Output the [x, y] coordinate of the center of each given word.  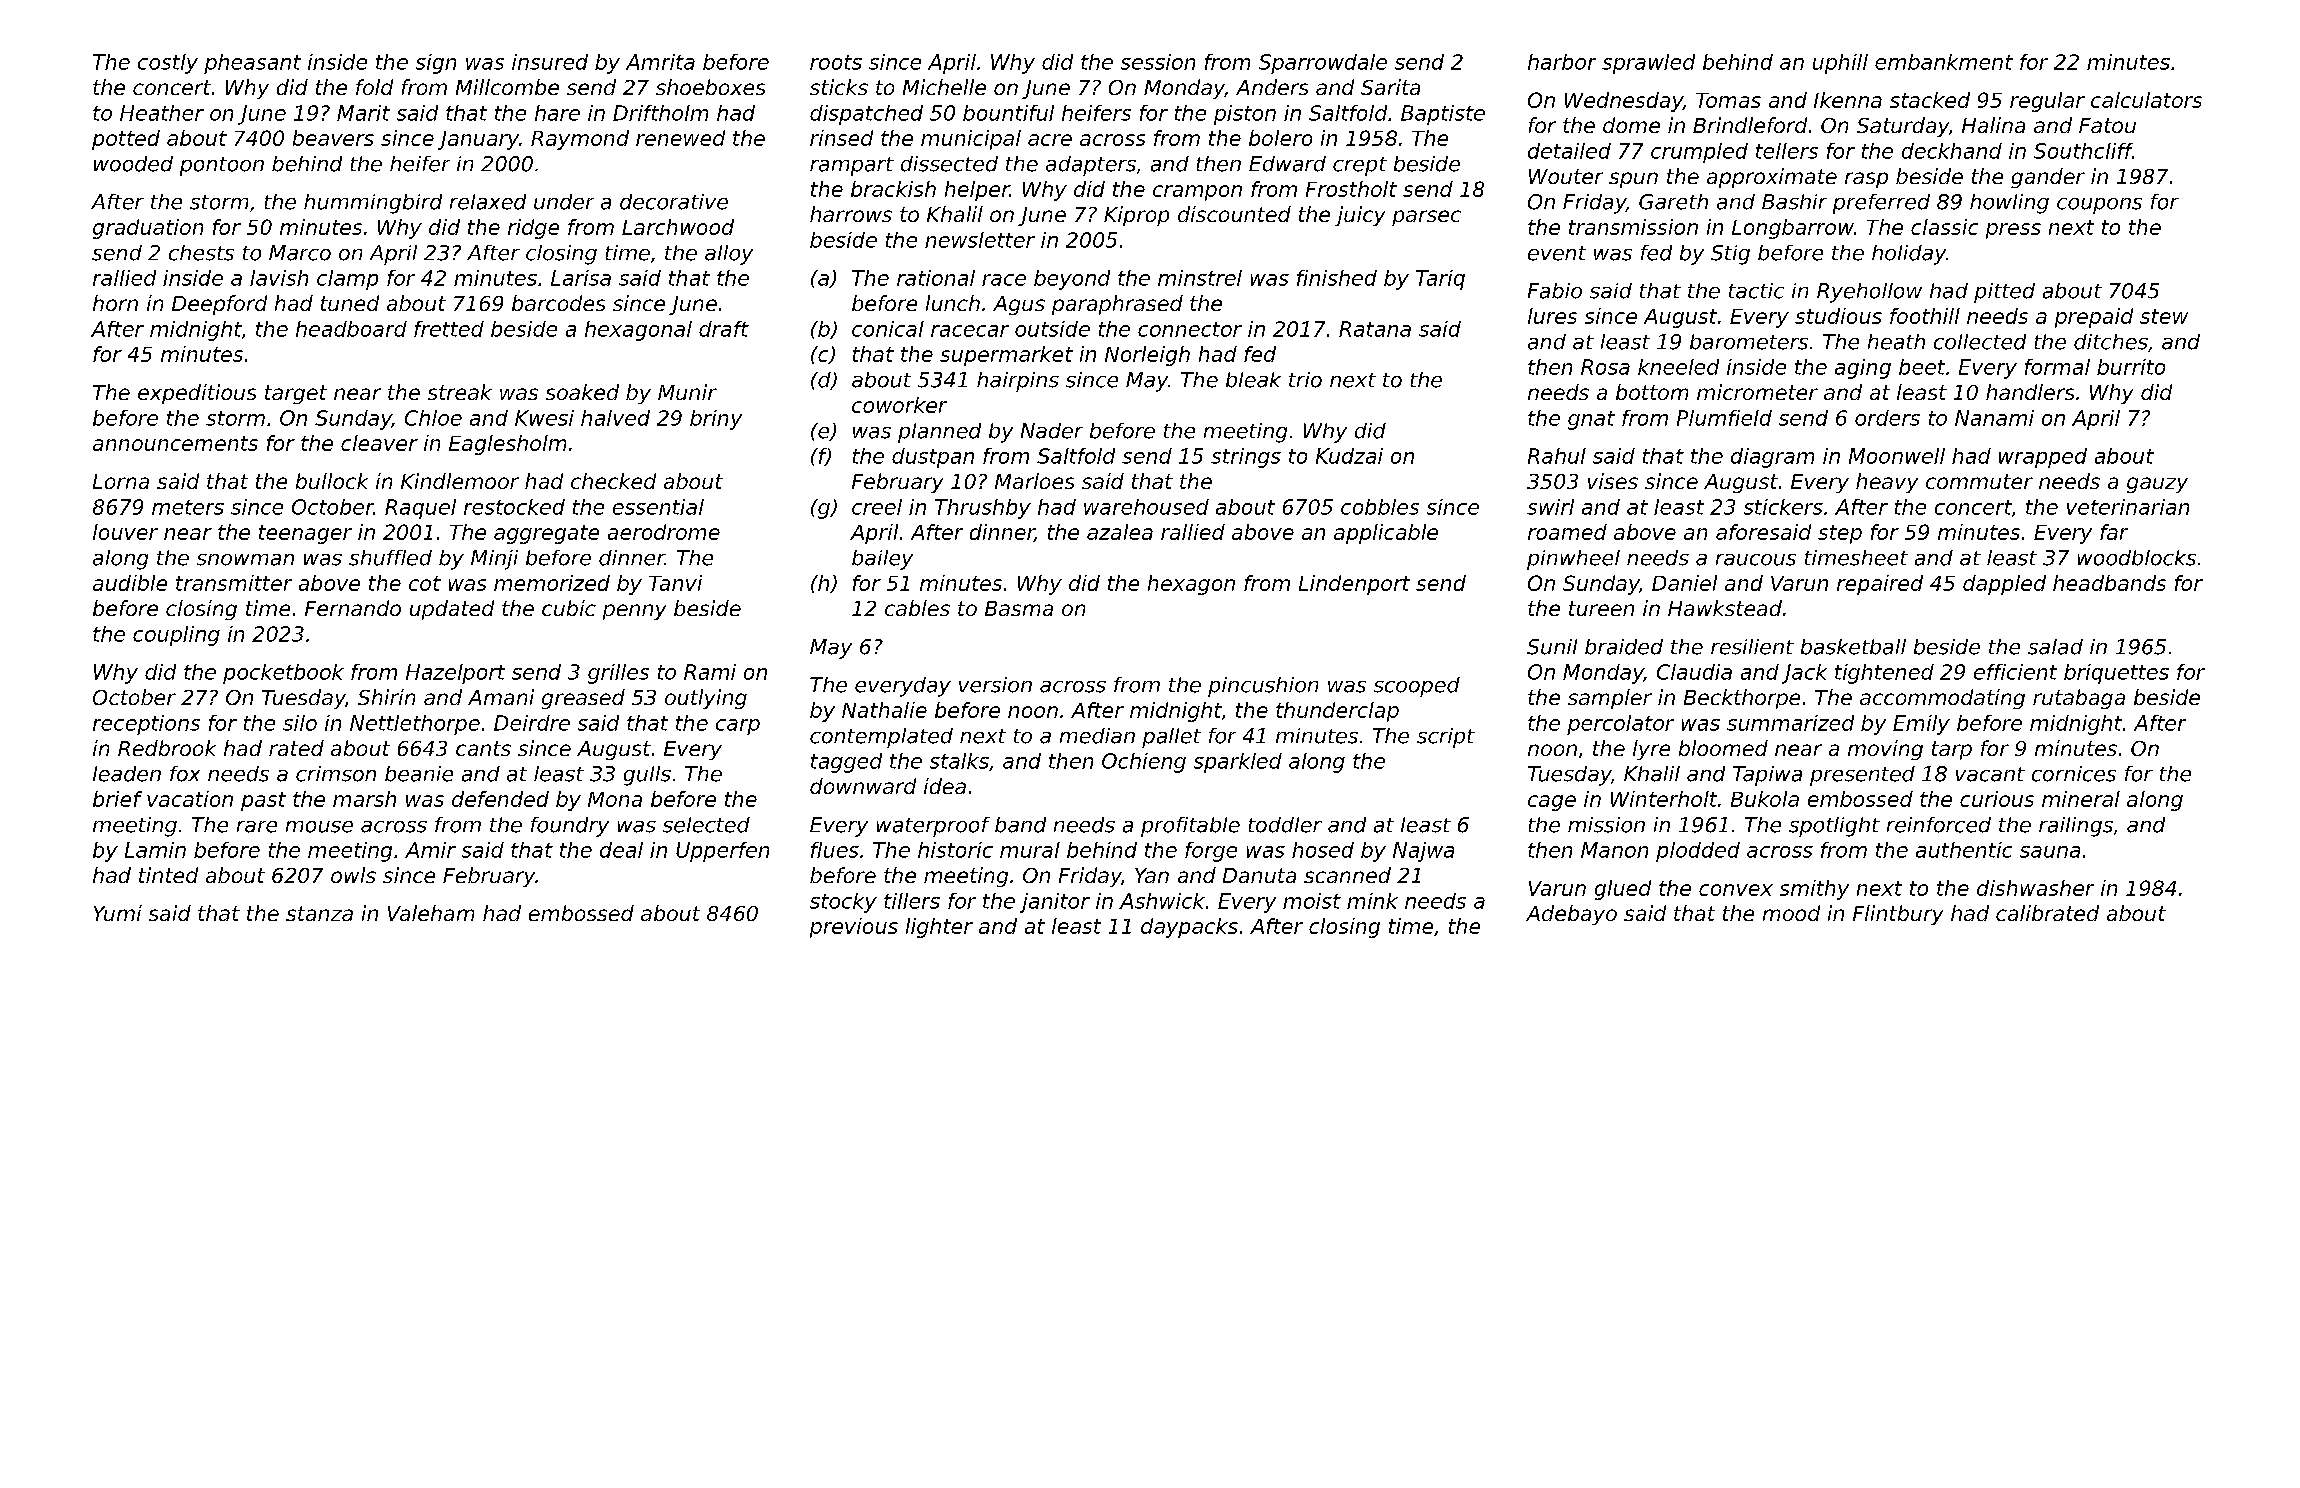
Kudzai [1349, 456]
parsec [1426, 218]
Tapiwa [1767, 776]
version [995, 685]
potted [126, 140]
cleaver [379, 443]
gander [2048, 178]
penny [634, 612]
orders [1887, 418]
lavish [279, 278]
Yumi [118, 913]
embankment [1944, 62]
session [1158, 62]
